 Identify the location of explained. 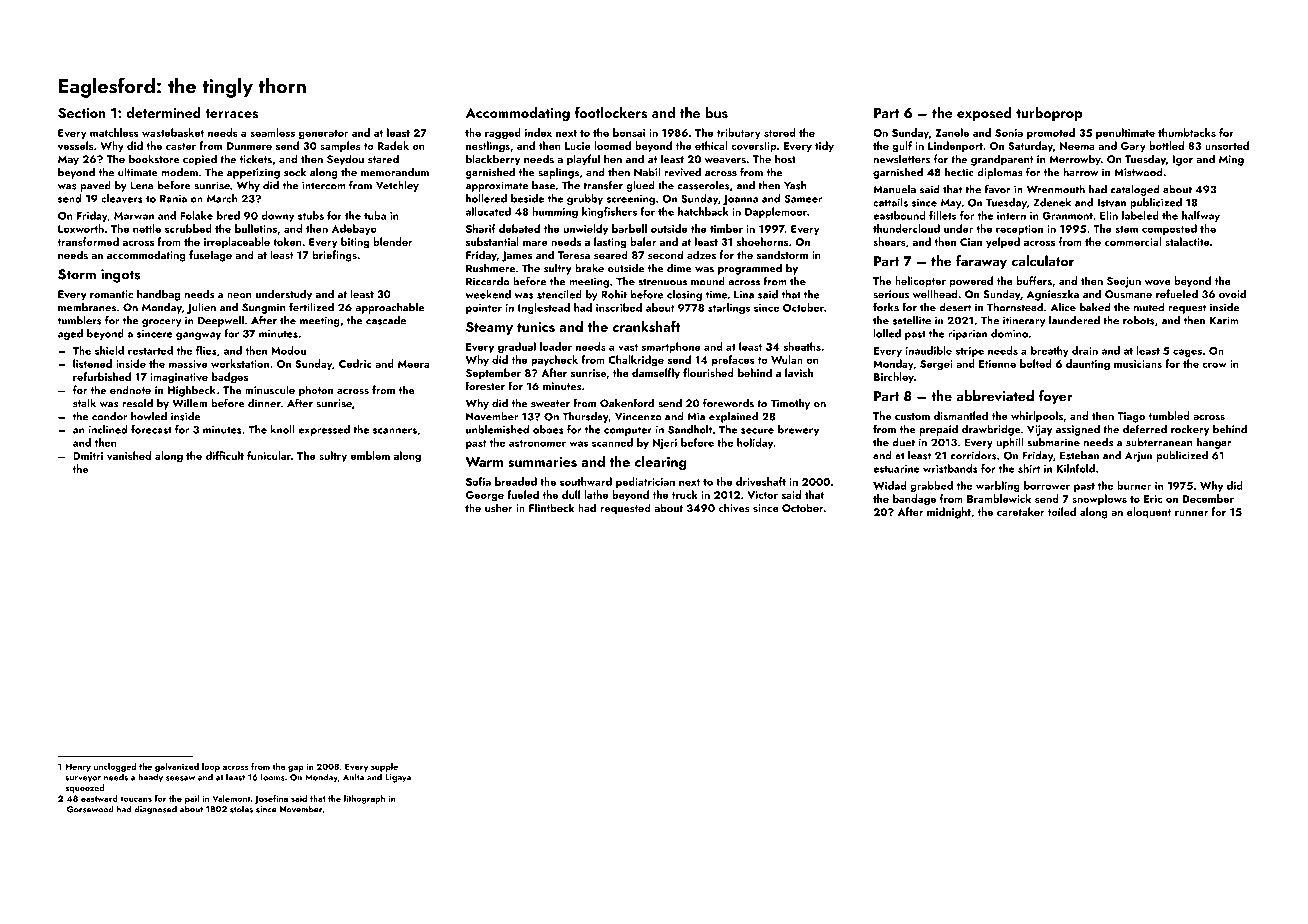
(733, 417).
